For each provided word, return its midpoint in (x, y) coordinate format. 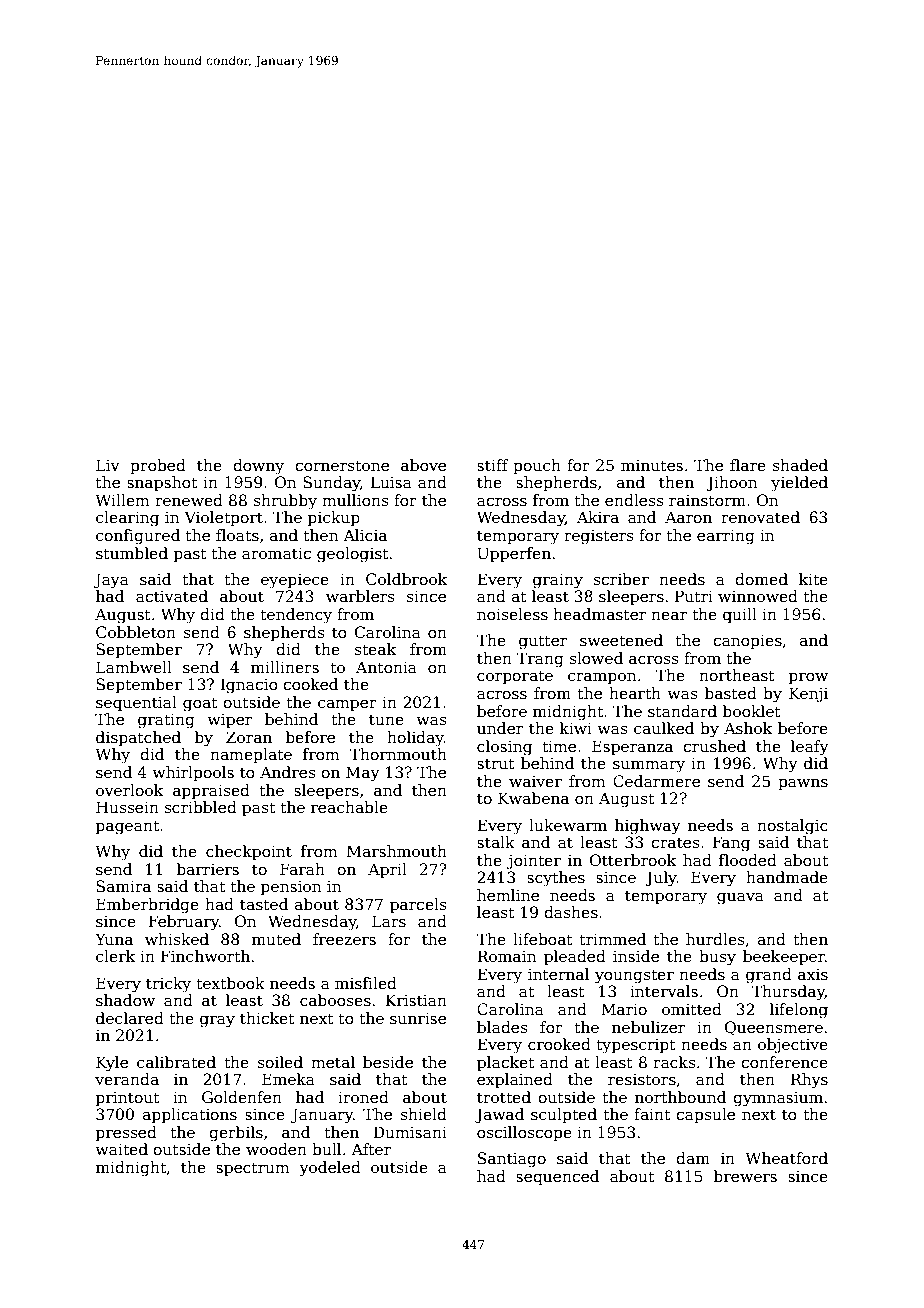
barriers (208, 869)
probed (158, 466)
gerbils (236, 1134)
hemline (508, 895)
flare (748, 465)
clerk (115, 956)
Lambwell (134, 667)
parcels (418, 905)
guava (740, 899)
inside (636, 956)
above (423, 465)
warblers (360, 596)
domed (761, 579)
